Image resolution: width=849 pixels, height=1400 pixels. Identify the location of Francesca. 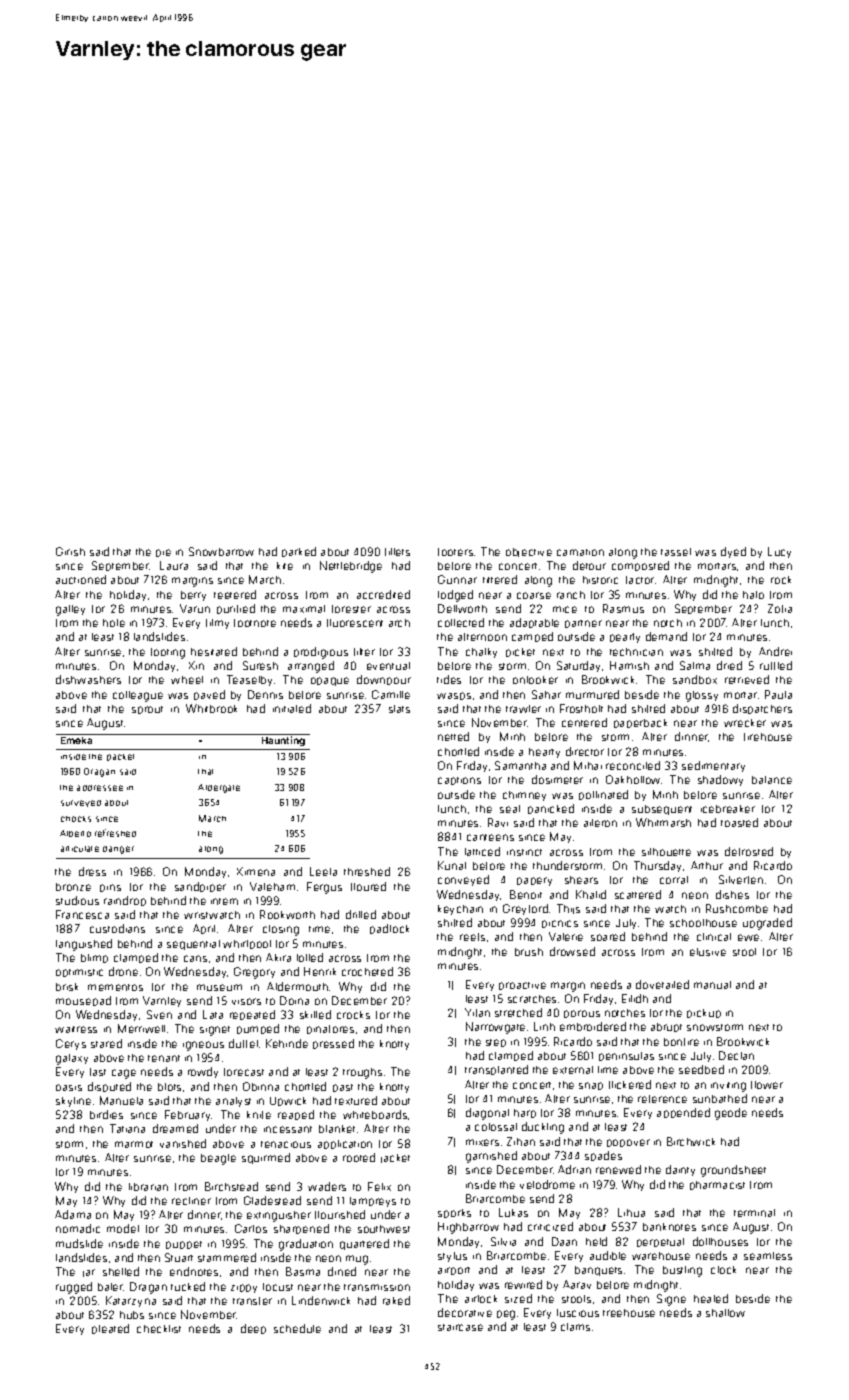
(82, 914).
